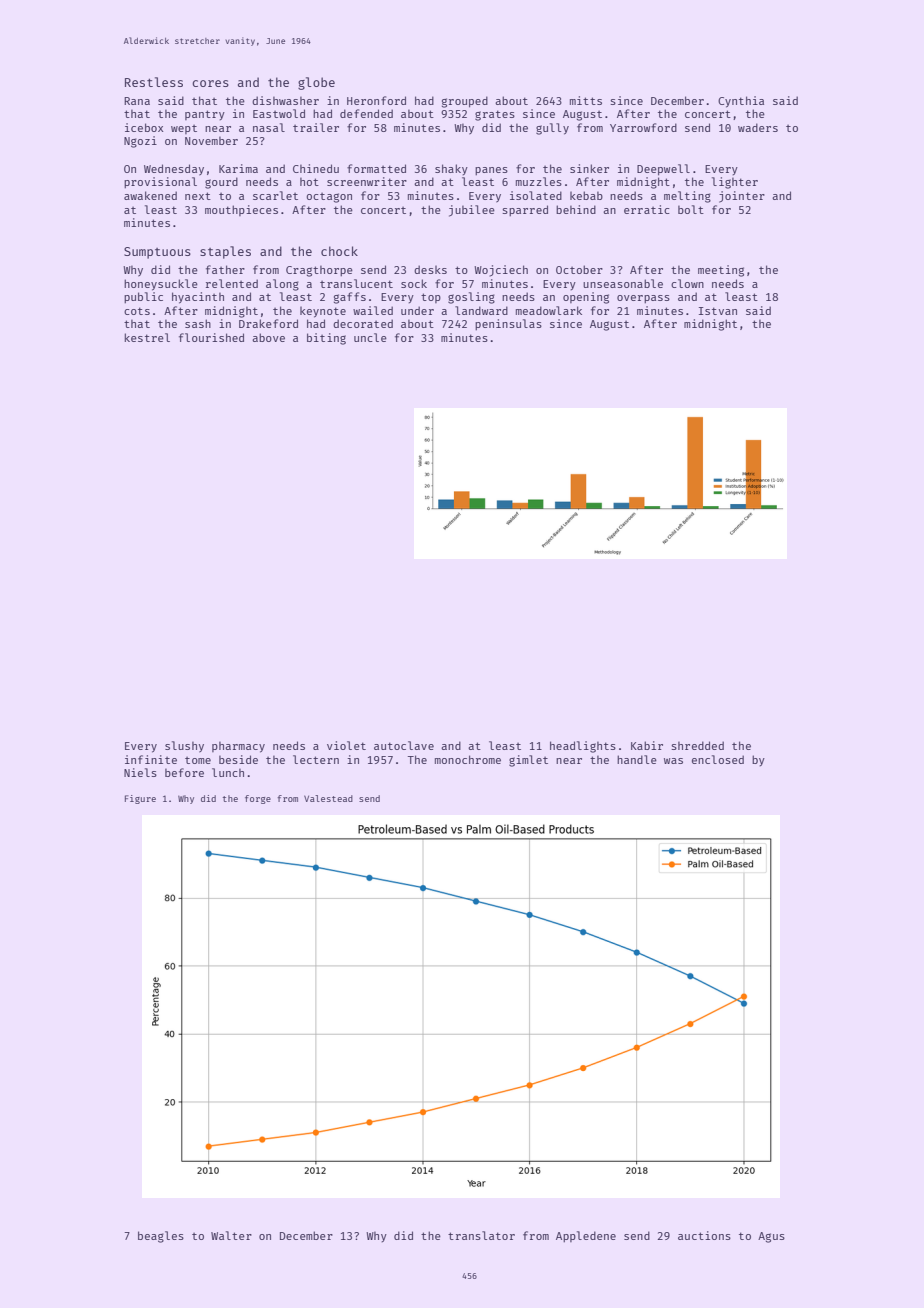  I want to click on Walter, so click(231, 1235).
